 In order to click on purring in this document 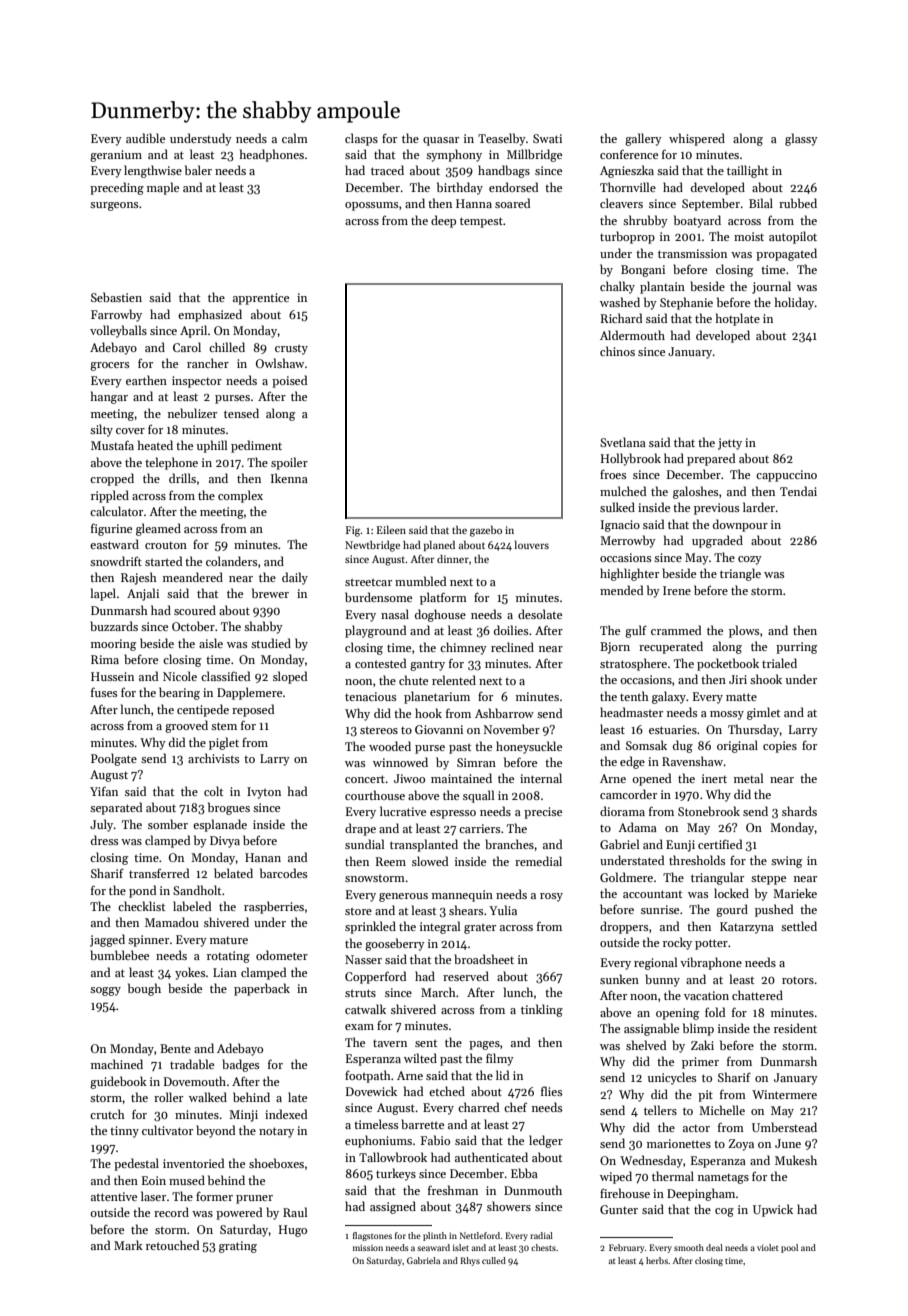, I will do `click(796, 648)`.
